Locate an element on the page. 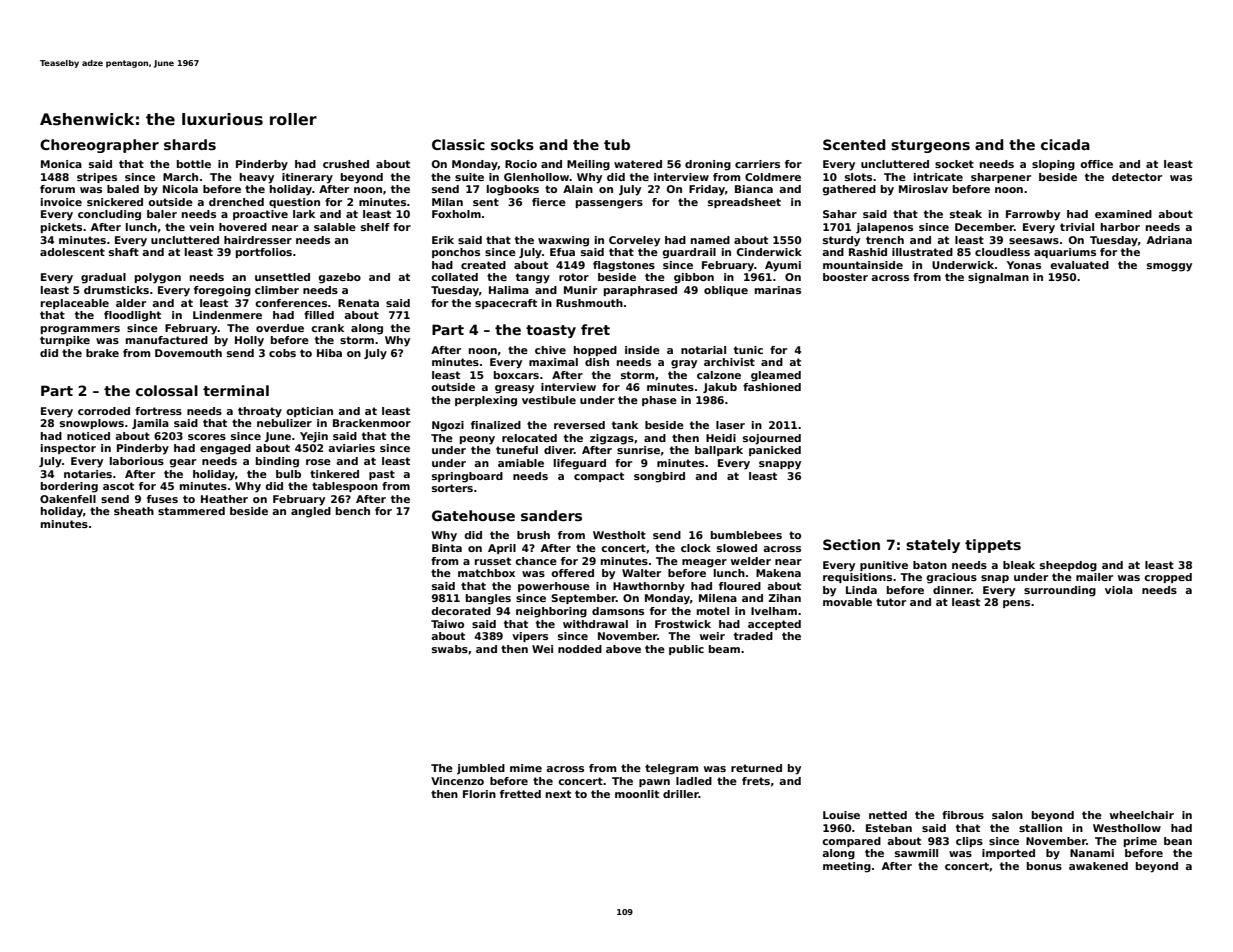 The width and height of the page is (1233, 952). Florin is located at coordinates (479, 794).
